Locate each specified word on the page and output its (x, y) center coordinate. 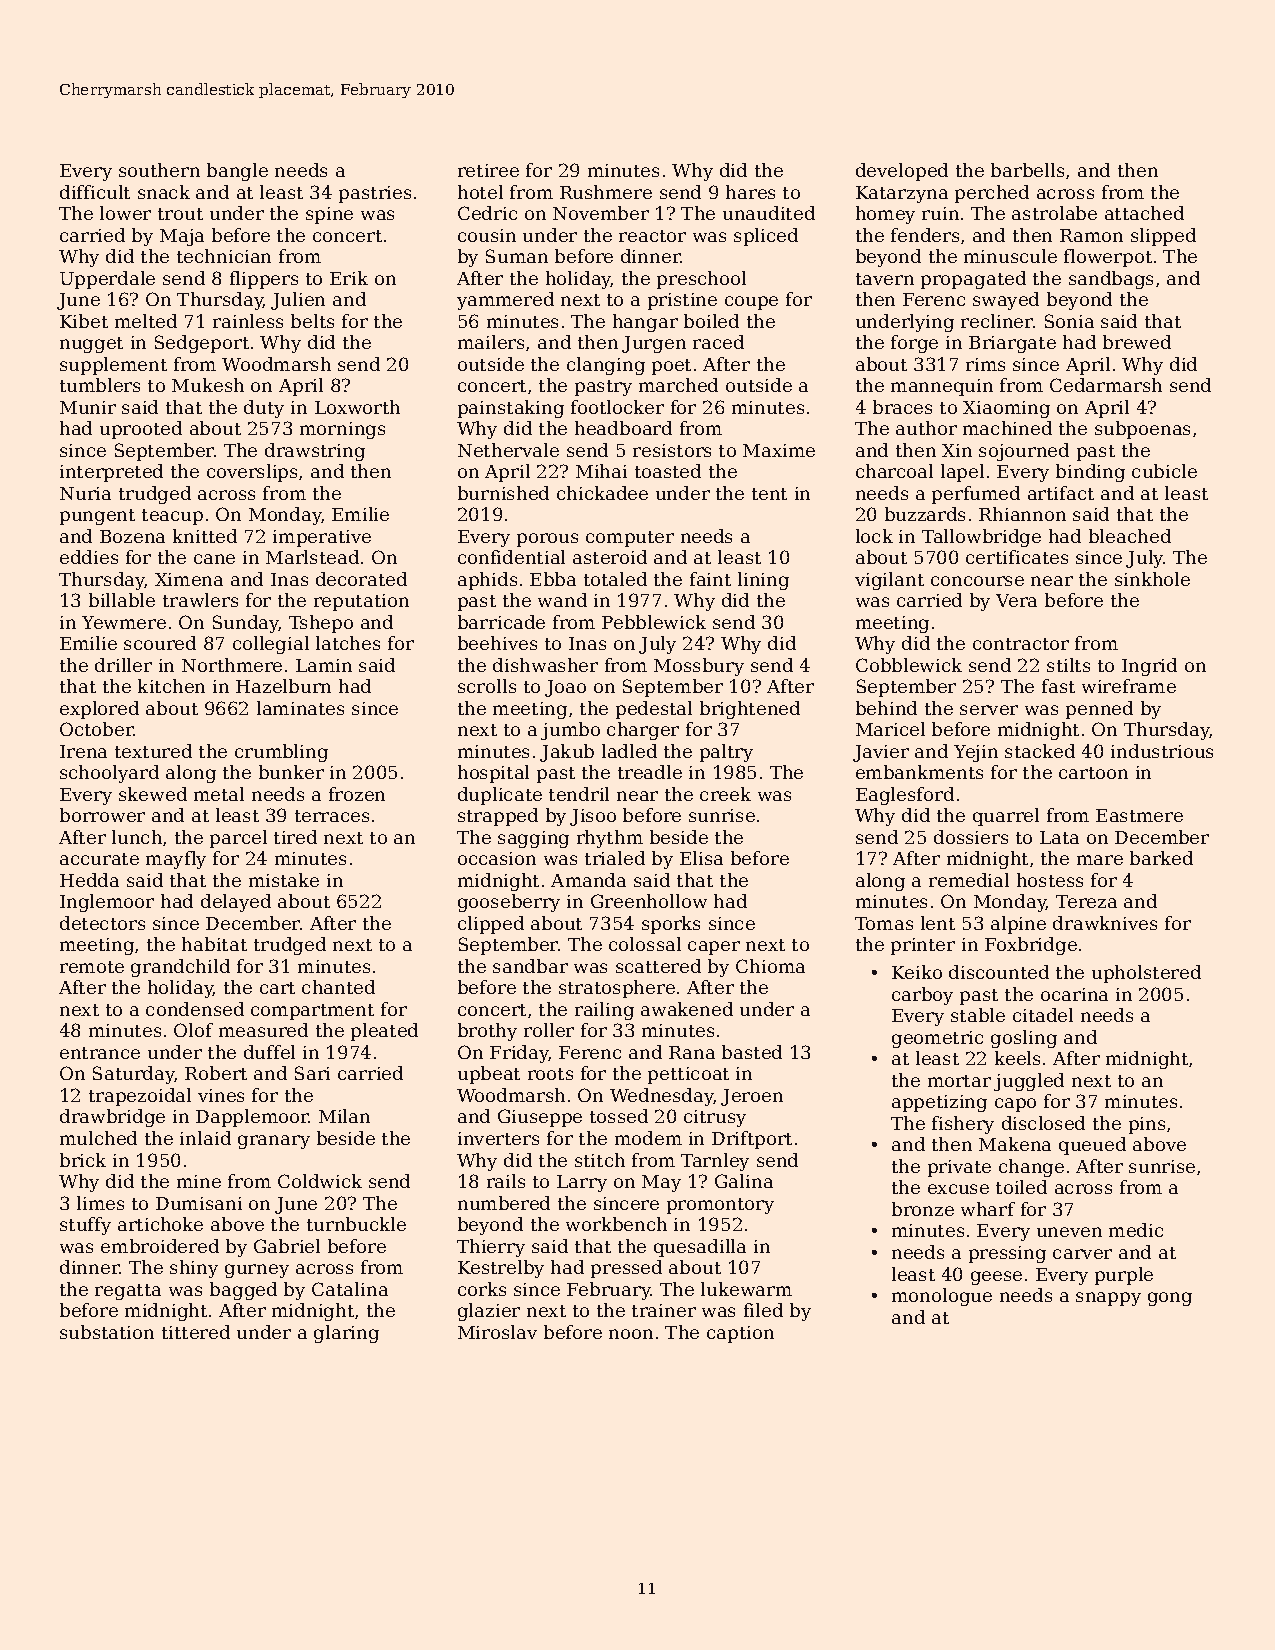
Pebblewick (654, 622)
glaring (346, 1334)
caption (740, 1334)
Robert (216, 1073)
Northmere (232, 665)
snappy (1108, 1299)
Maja (182, 237)
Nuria (85, 493)
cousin (487, 235)
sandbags (1111, 280)
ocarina (1074, 994)
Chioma (770, 966)
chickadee (602, 493)
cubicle (1164, 471)
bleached (1130, 536)
